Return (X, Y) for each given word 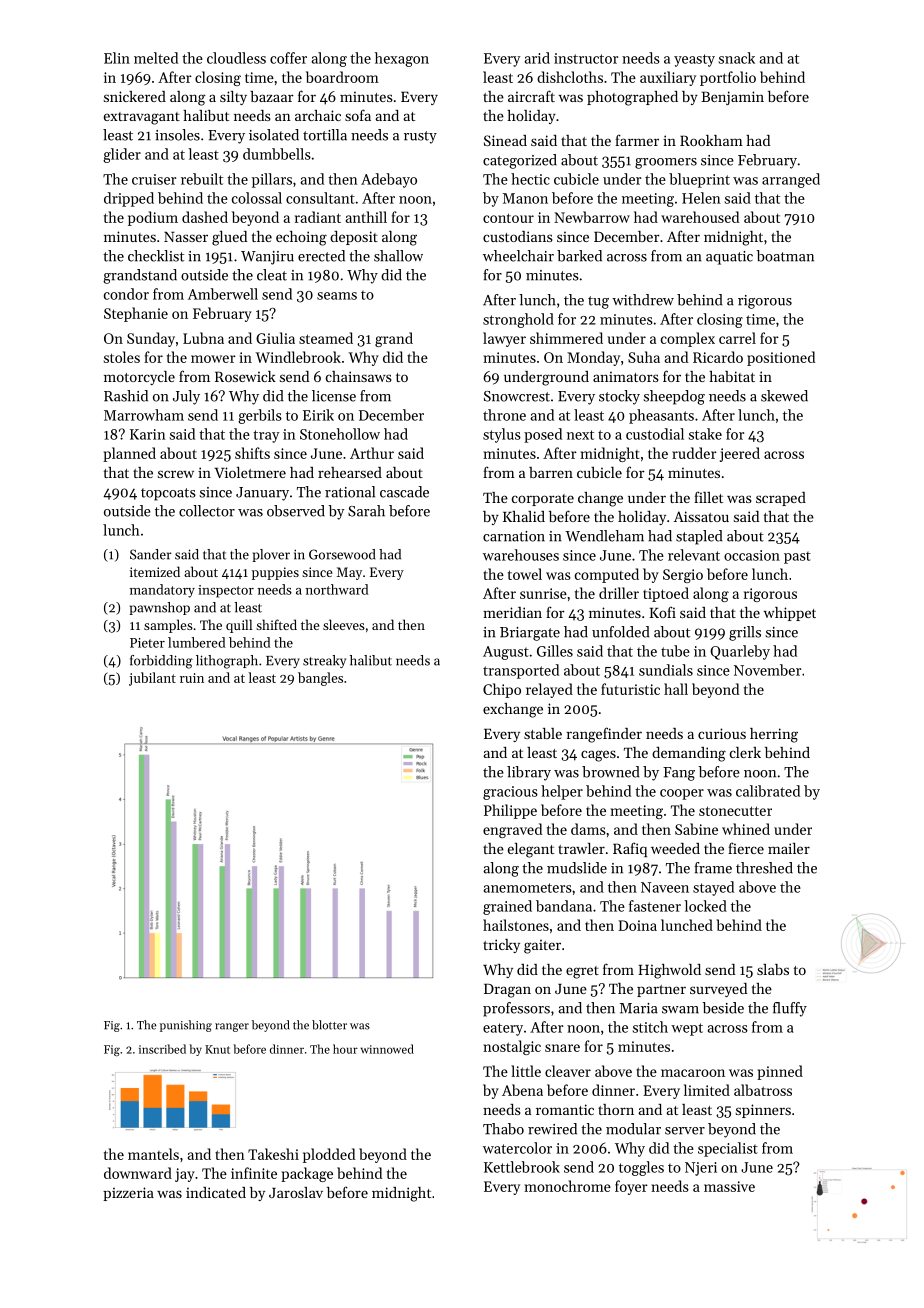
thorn (616, 1109)
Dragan (507, 991)
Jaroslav (296, 1192)
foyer (631, 1187)
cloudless (236, 58)
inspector (226, 591)
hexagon (402, 59)
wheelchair (518, 256)
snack (737, 58)
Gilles (555, 651)
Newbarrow (592, 217)
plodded (329, 1155)
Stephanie (136, 314)
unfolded (620, 632)
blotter (329, 1025)
